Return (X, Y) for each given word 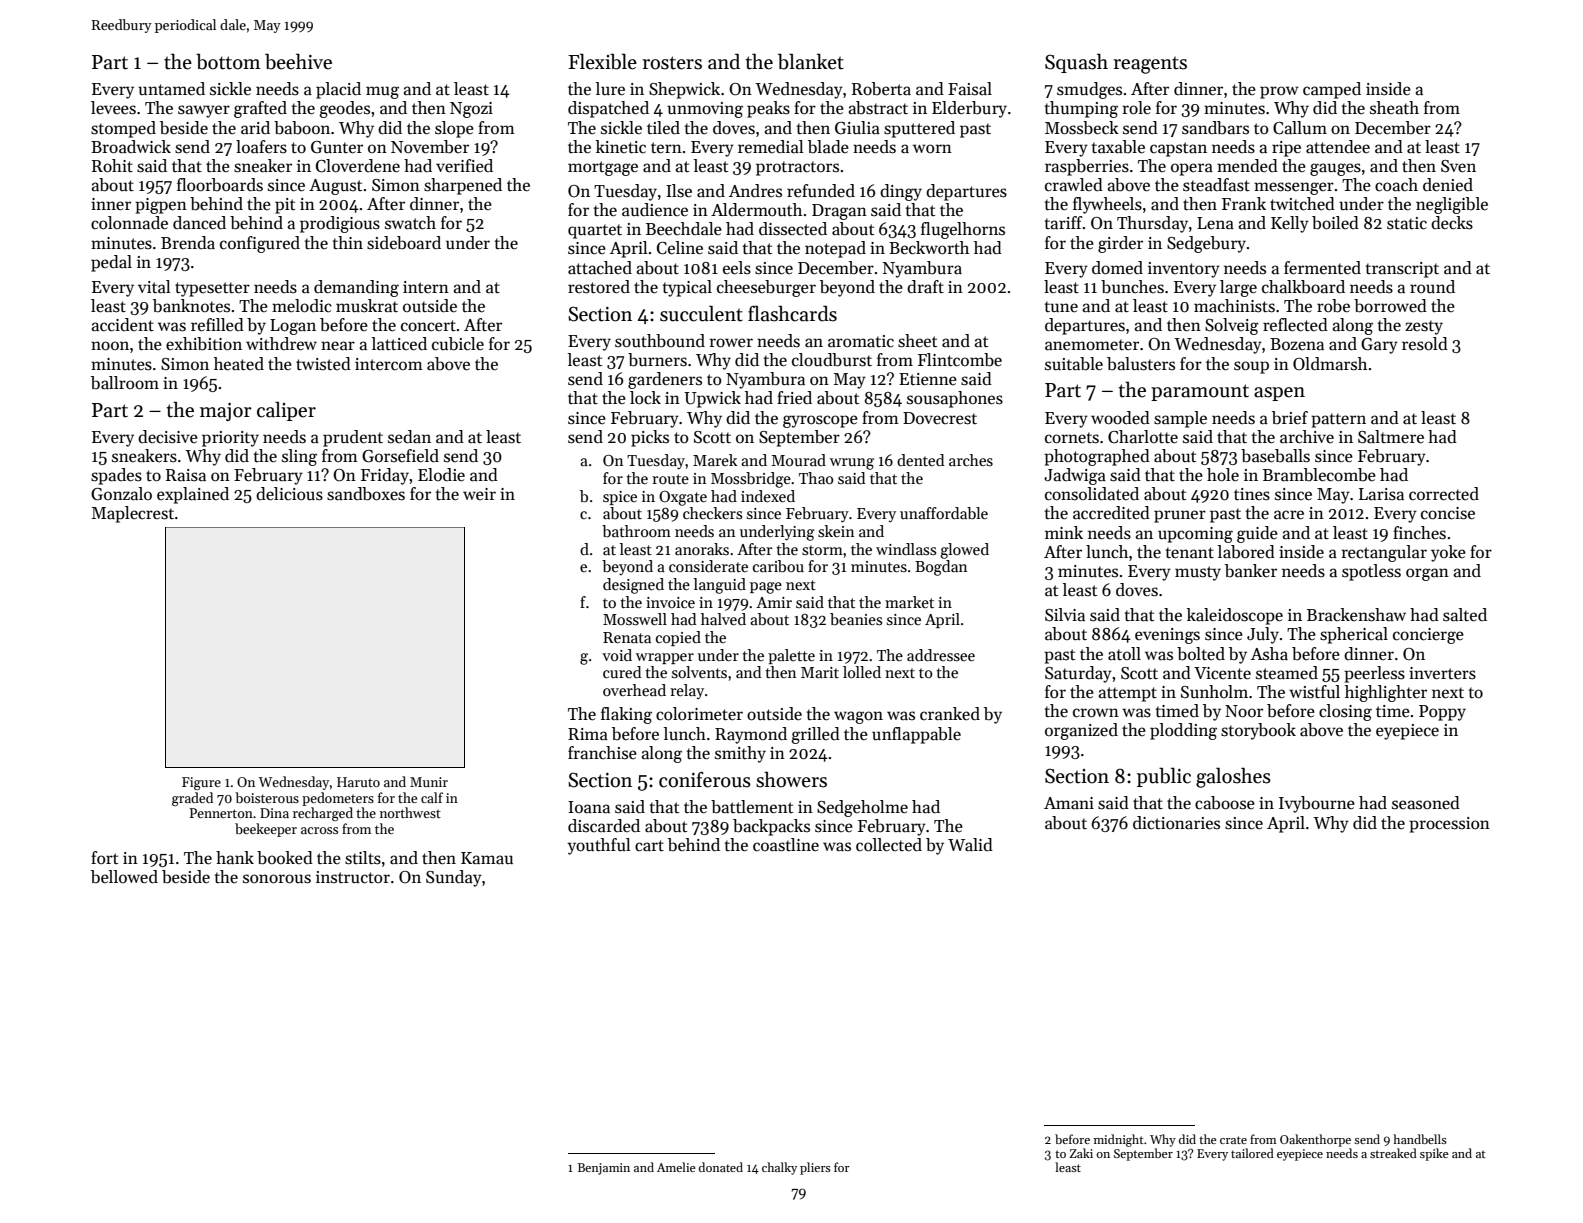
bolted (1201, 654)
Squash (1076, 63)
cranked (950, 714)
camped (1332, 90)
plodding (1183, 731)
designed (633, 586)
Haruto (358, 782)
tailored (1252, 1153)
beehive (298, 61)
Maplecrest (133, 514)
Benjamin (604, 1169)
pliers (815, 1168)
